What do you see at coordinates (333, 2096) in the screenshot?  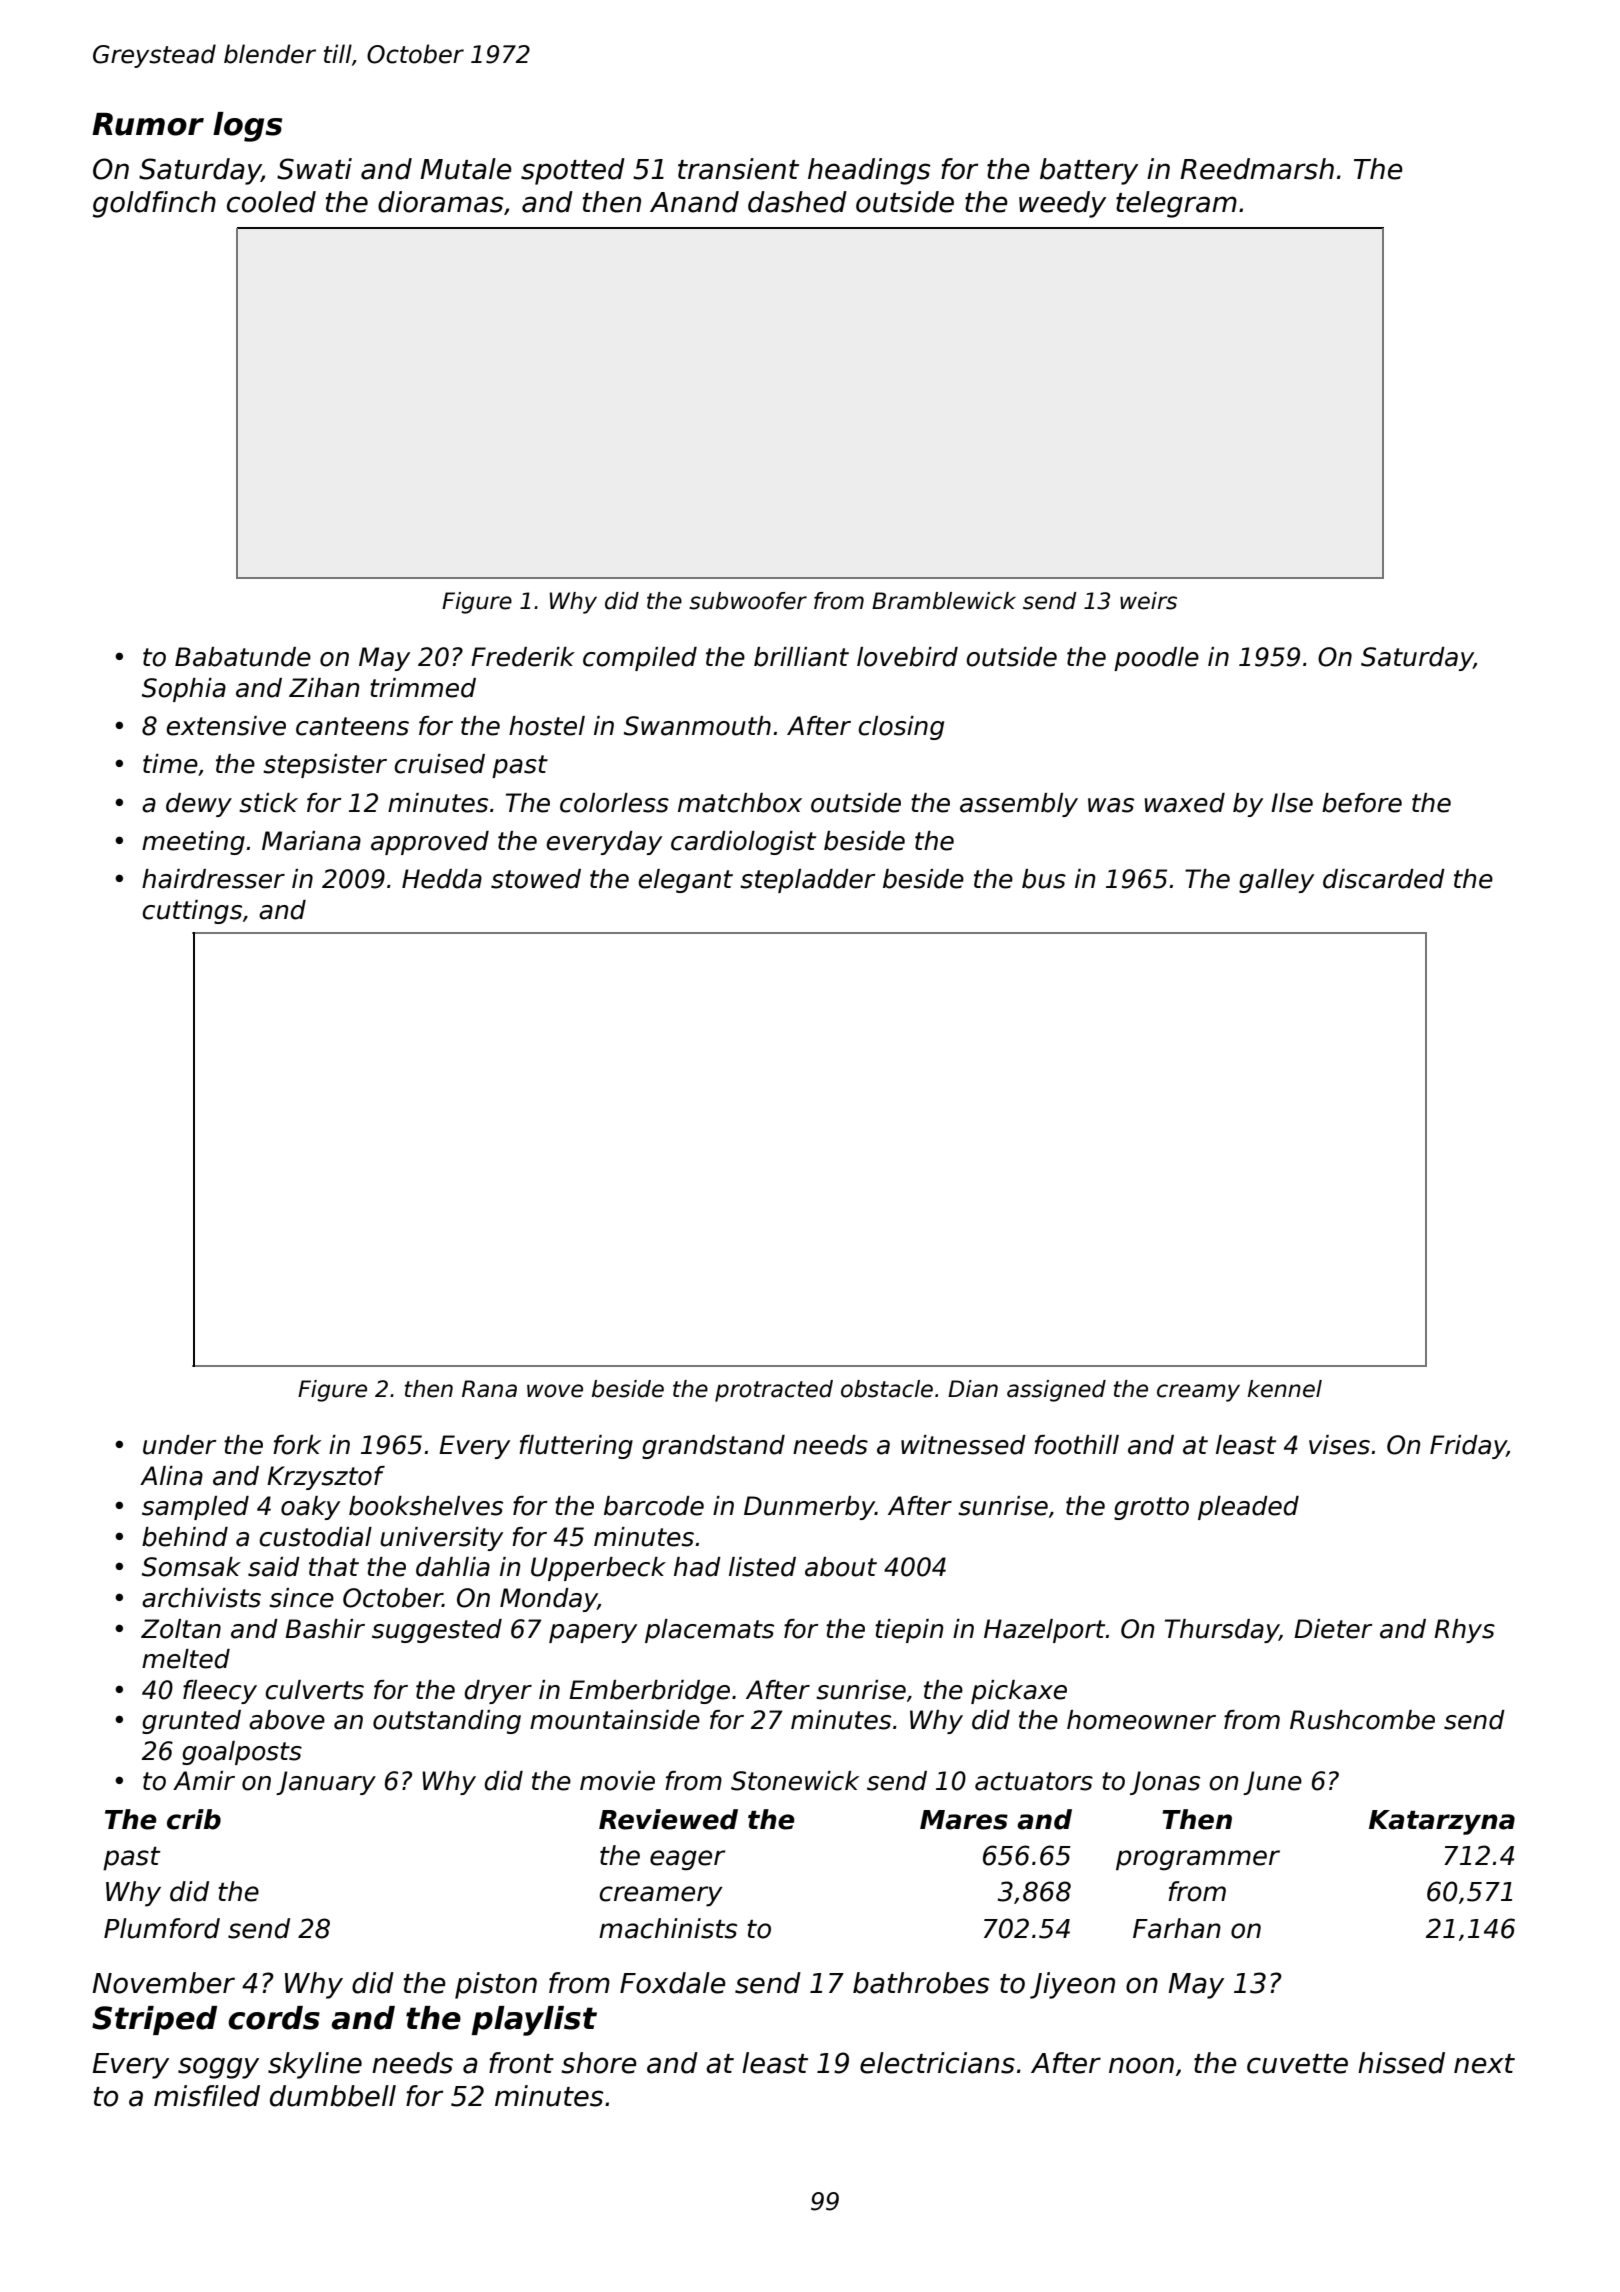 I see `dumbbell` at bounding box center [333, 2096].
